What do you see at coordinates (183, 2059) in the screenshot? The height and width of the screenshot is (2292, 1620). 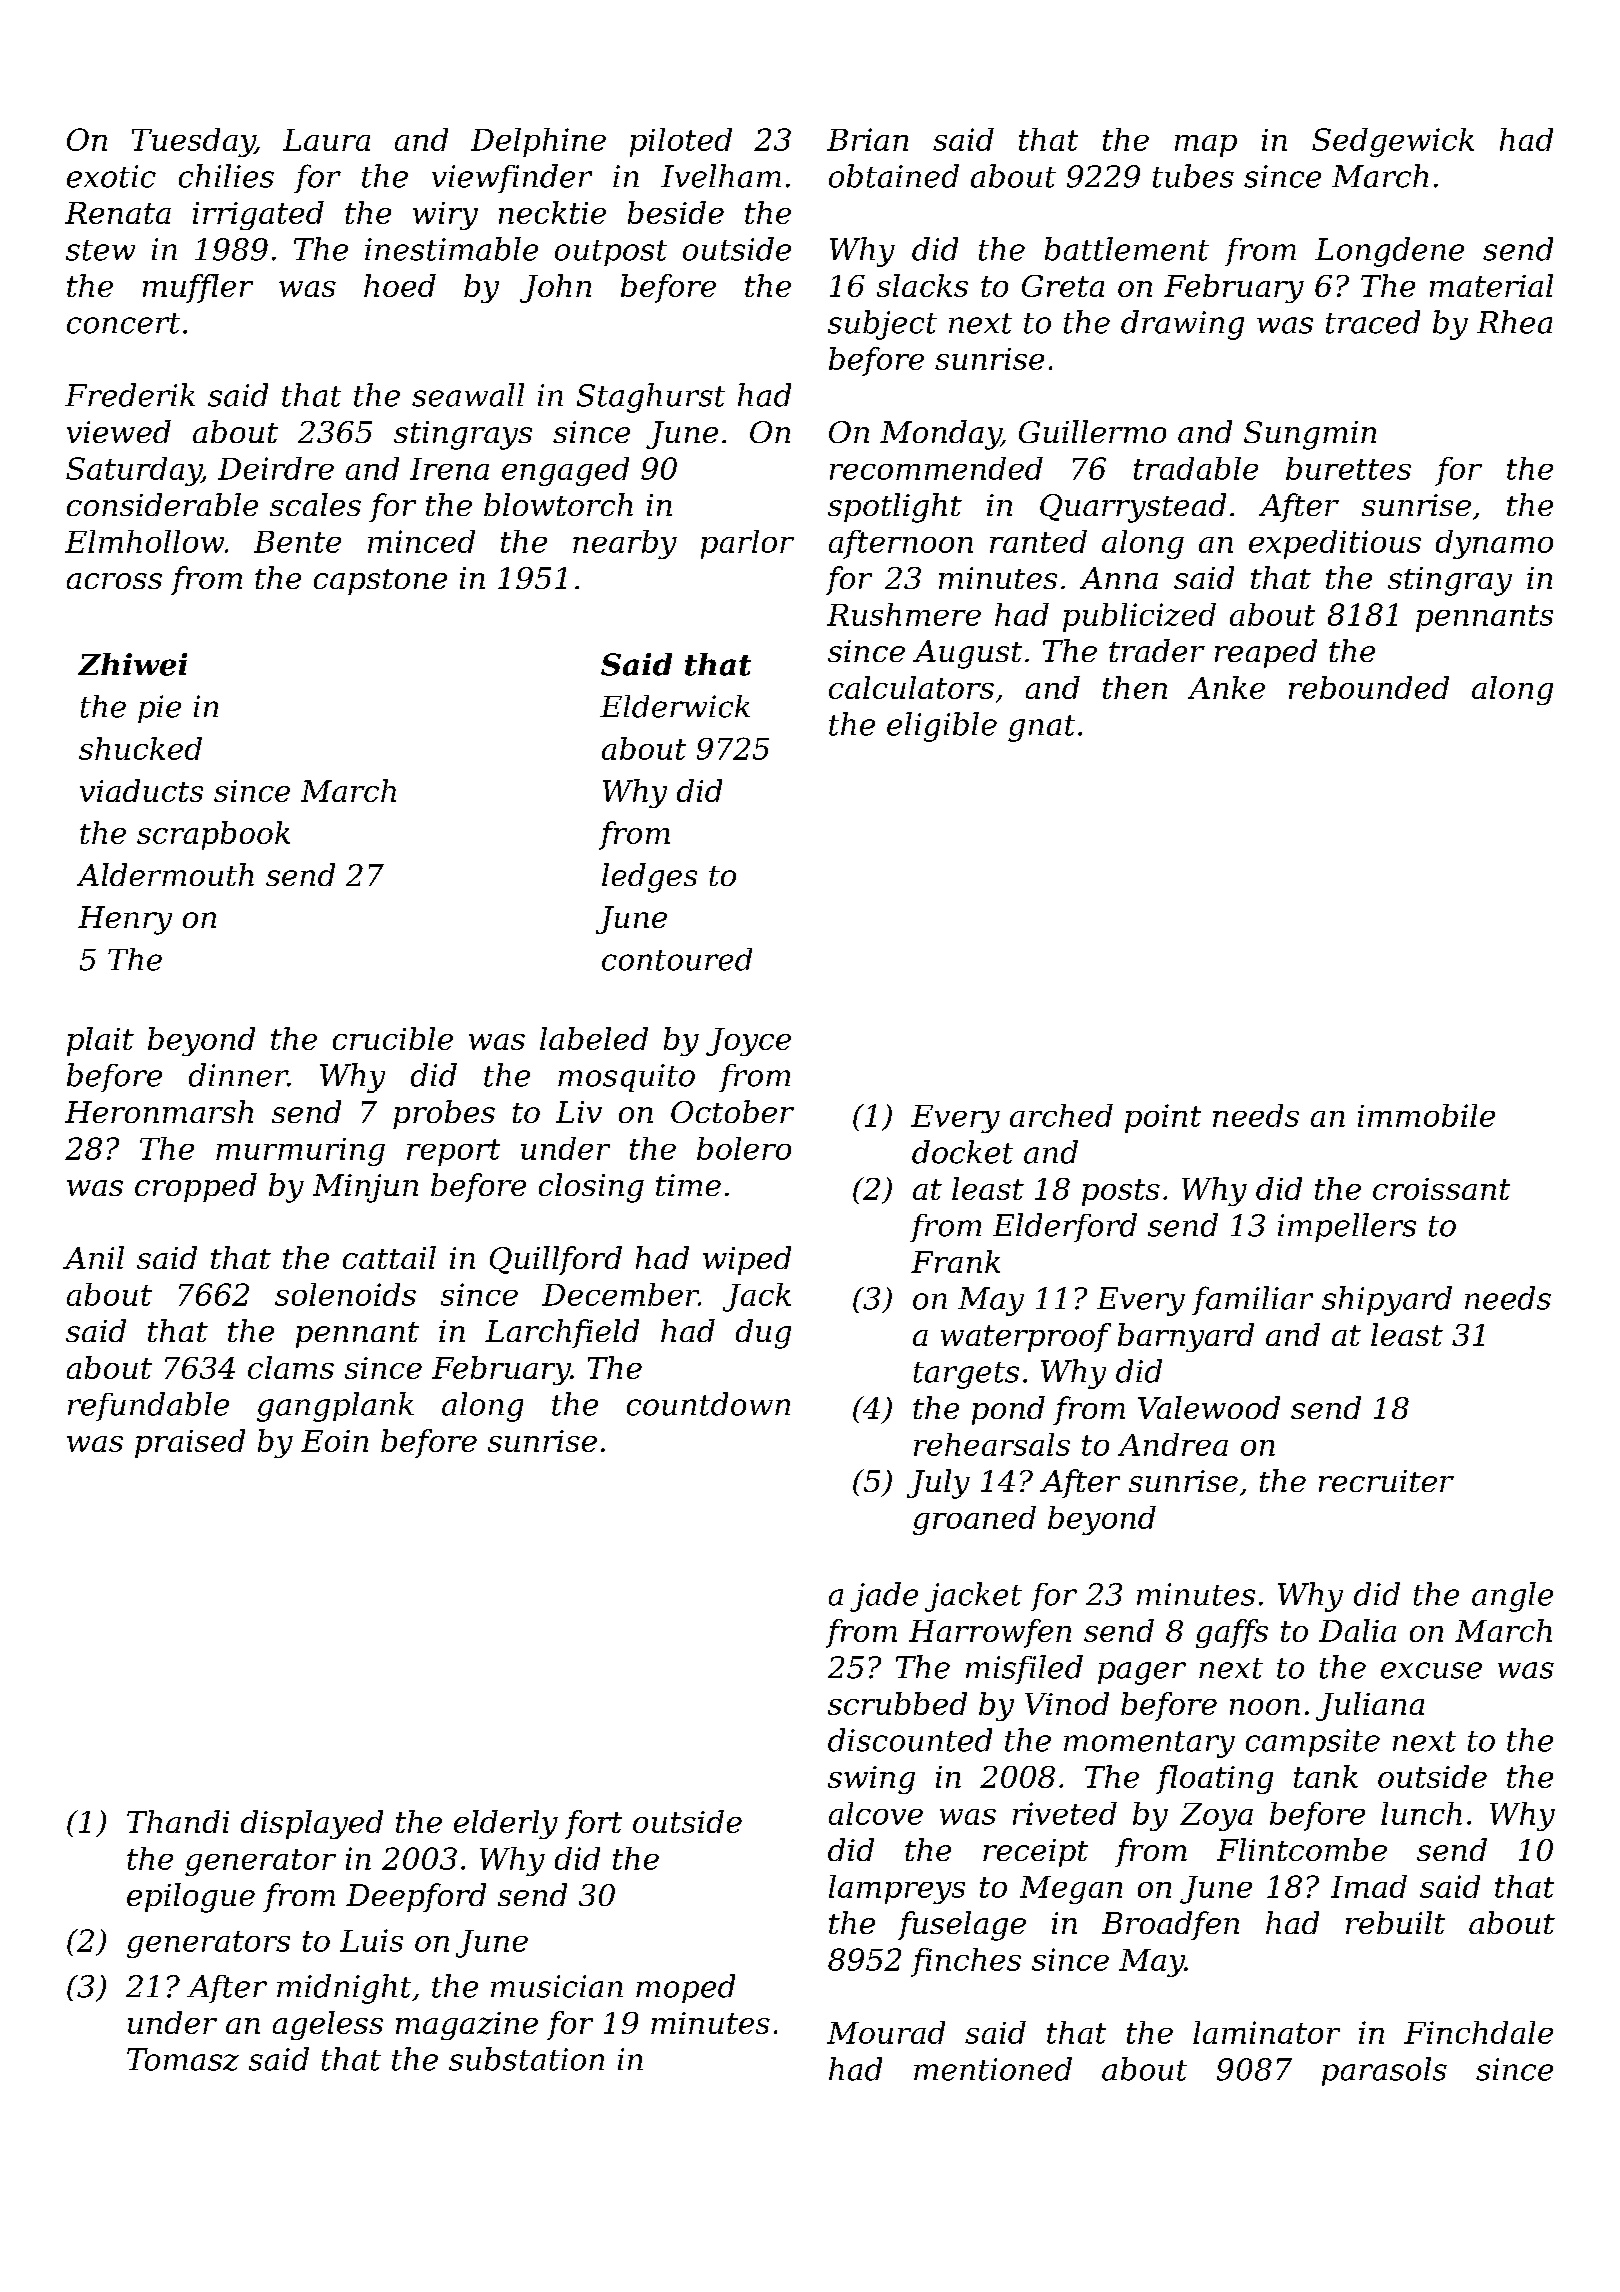 I see `Tomasz` at bounding box center [183, 2059].
